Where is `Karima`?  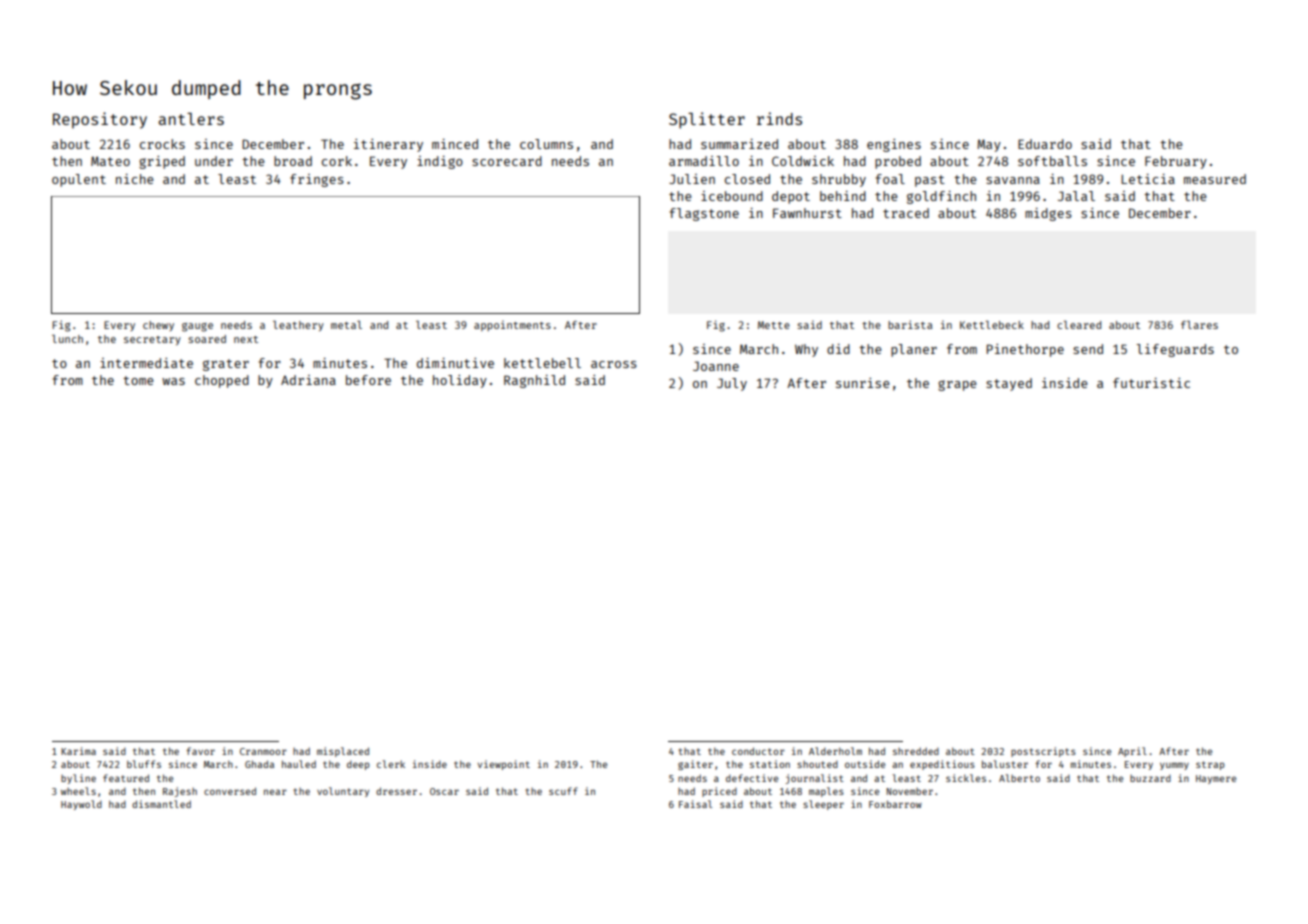 Karima is located at coordinates (78, 751).
